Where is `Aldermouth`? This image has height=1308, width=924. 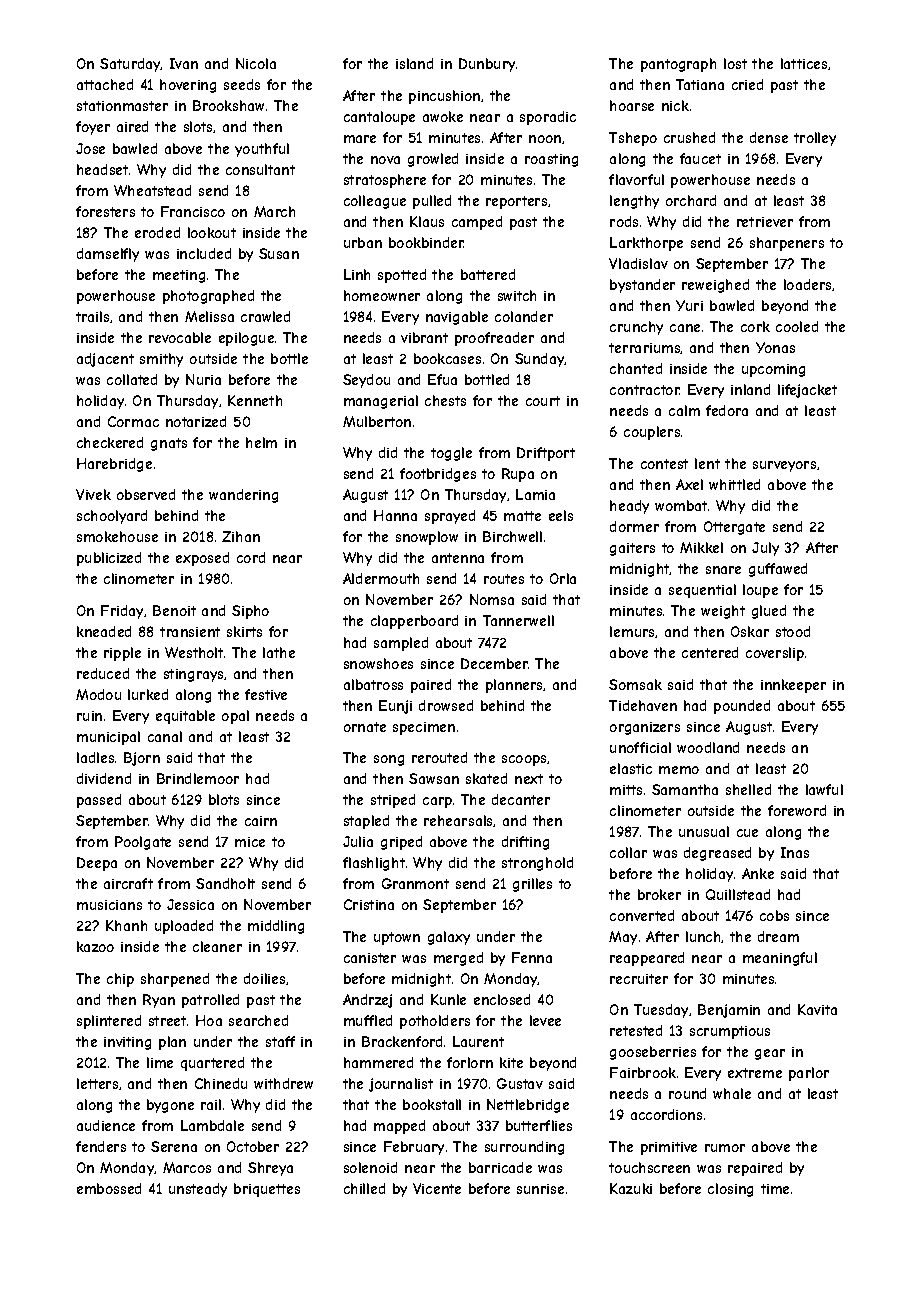
Aldermouth is located at coordinates (381, 578).
